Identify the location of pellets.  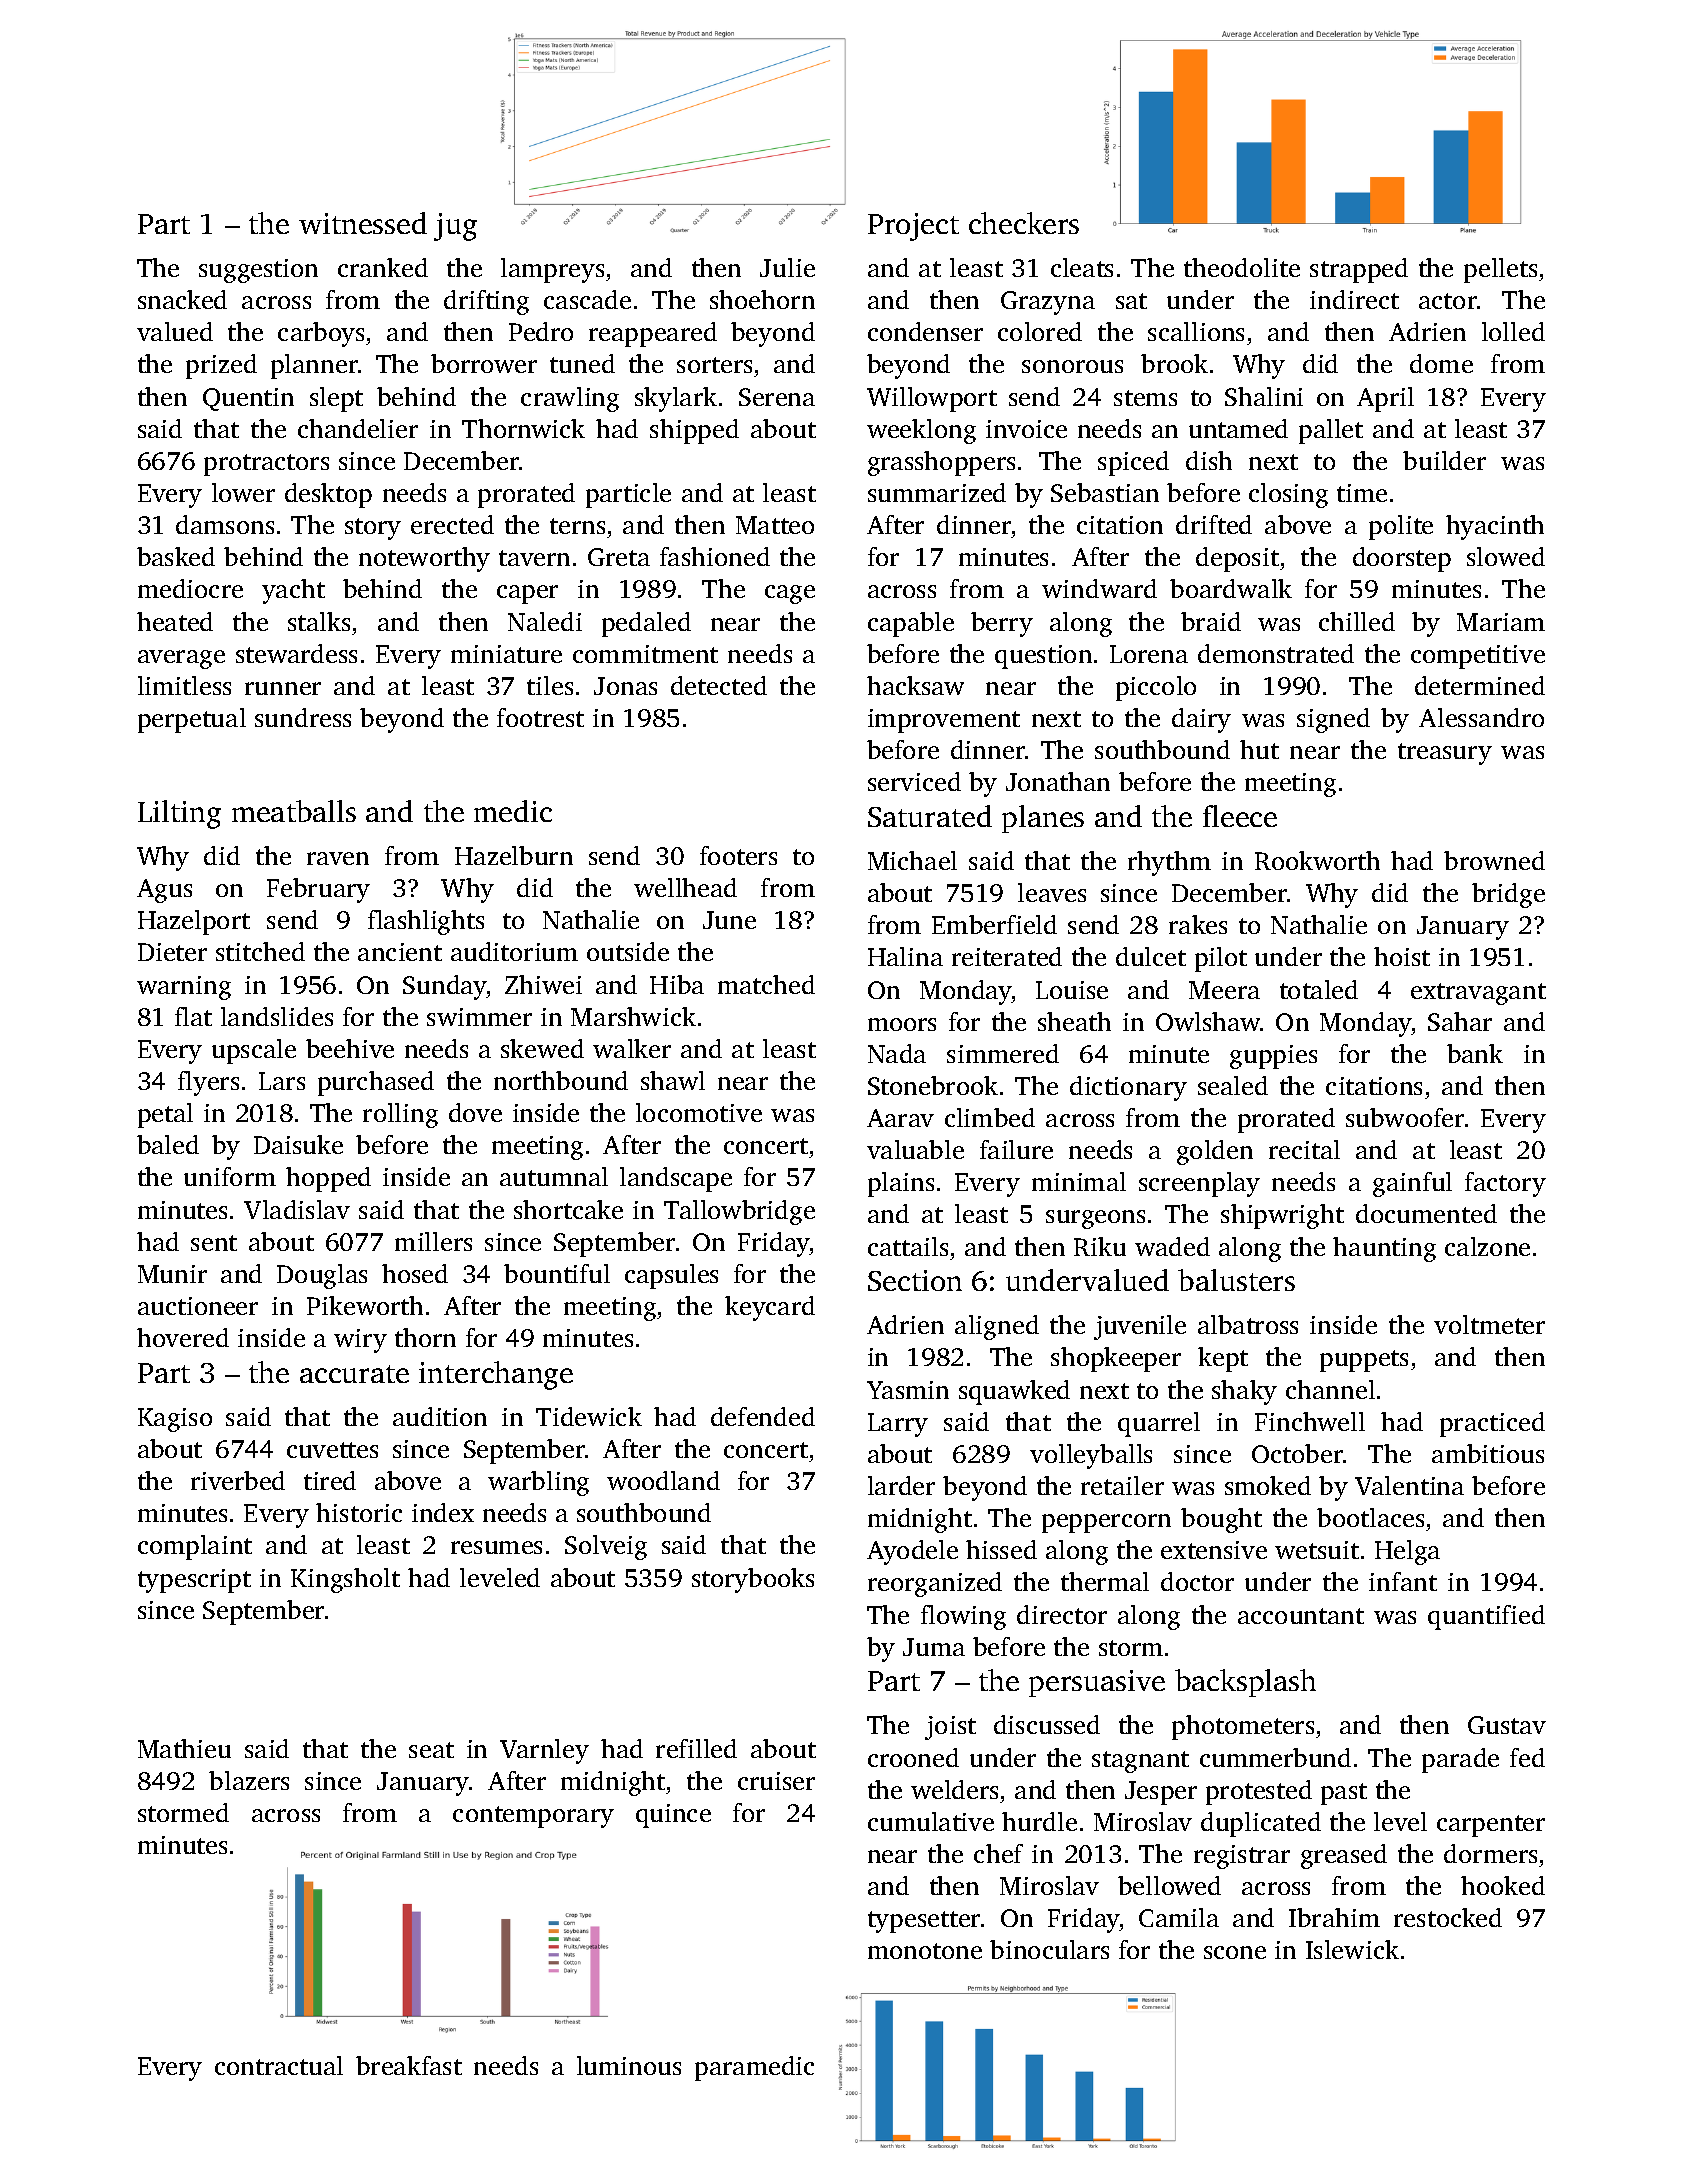
(1500, 270).
